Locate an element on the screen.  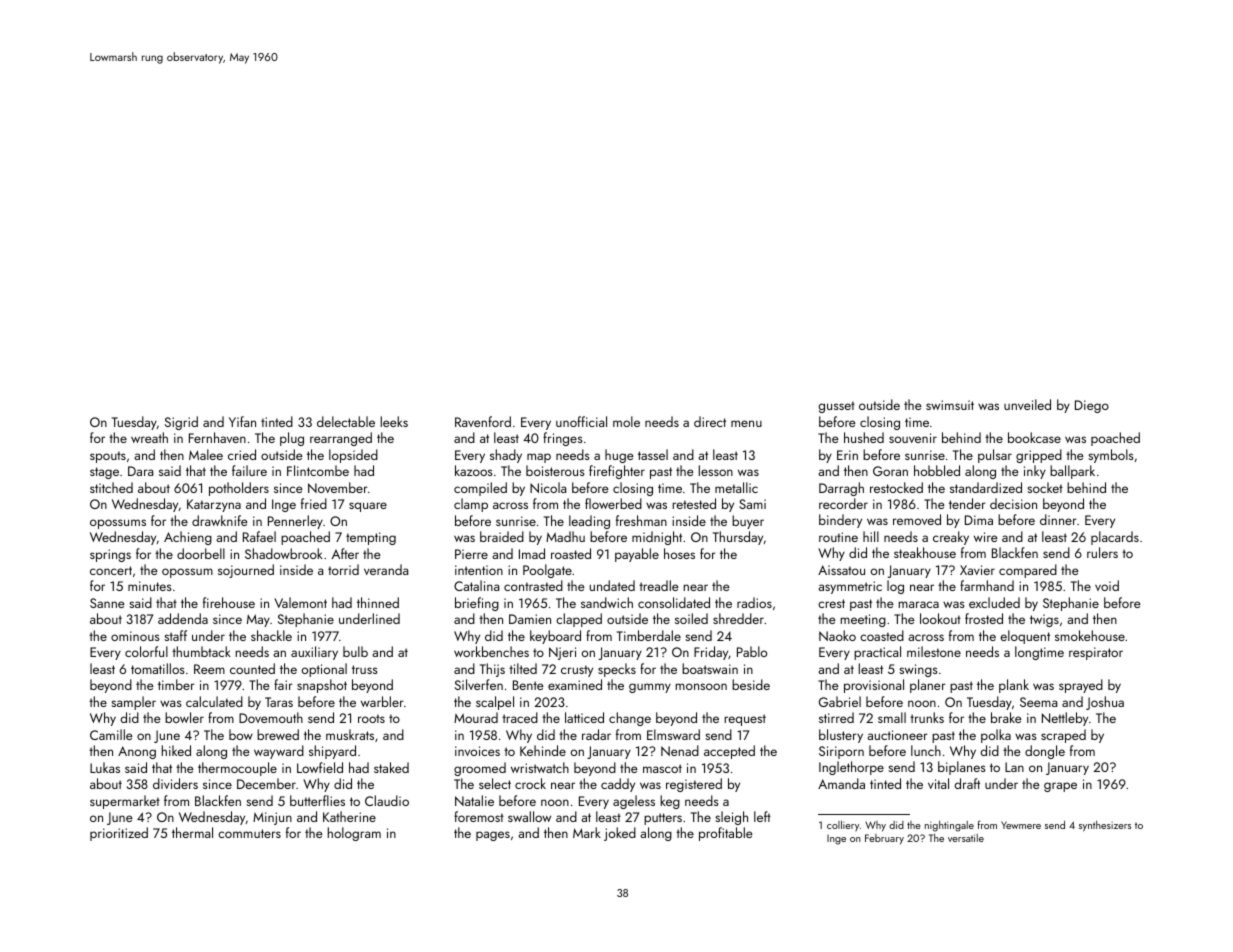
Nicola is located at coordinates (548, 487).
